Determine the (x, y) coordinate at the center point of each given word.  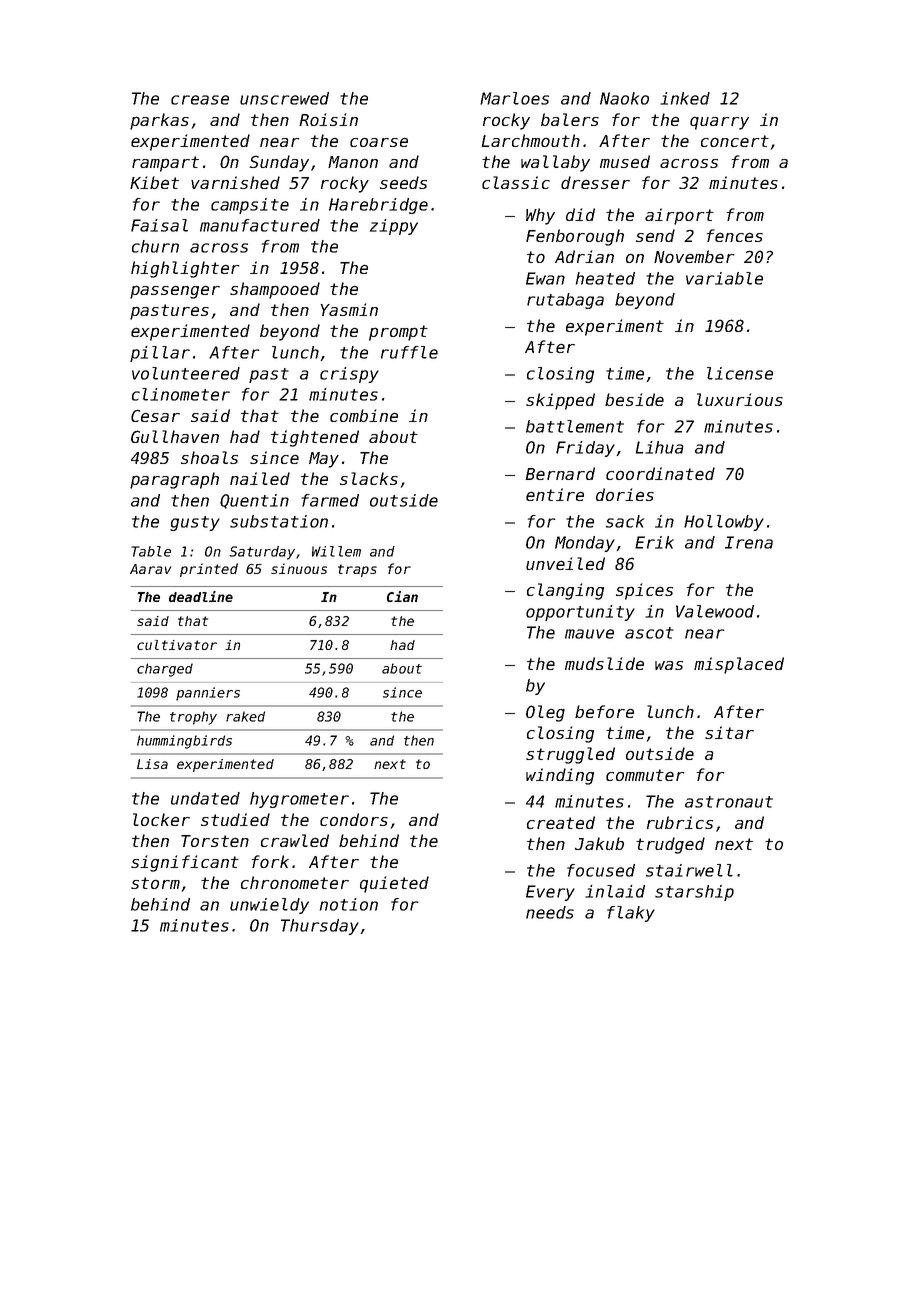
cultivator (177, 645)
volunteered (186, 373)
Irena (749, 542)
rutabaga (565, 301)
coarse (379, 142)
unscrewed (284, 98)
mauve (589, 634)
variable (724, 278)
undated (205, 798)
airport (679, 216)
